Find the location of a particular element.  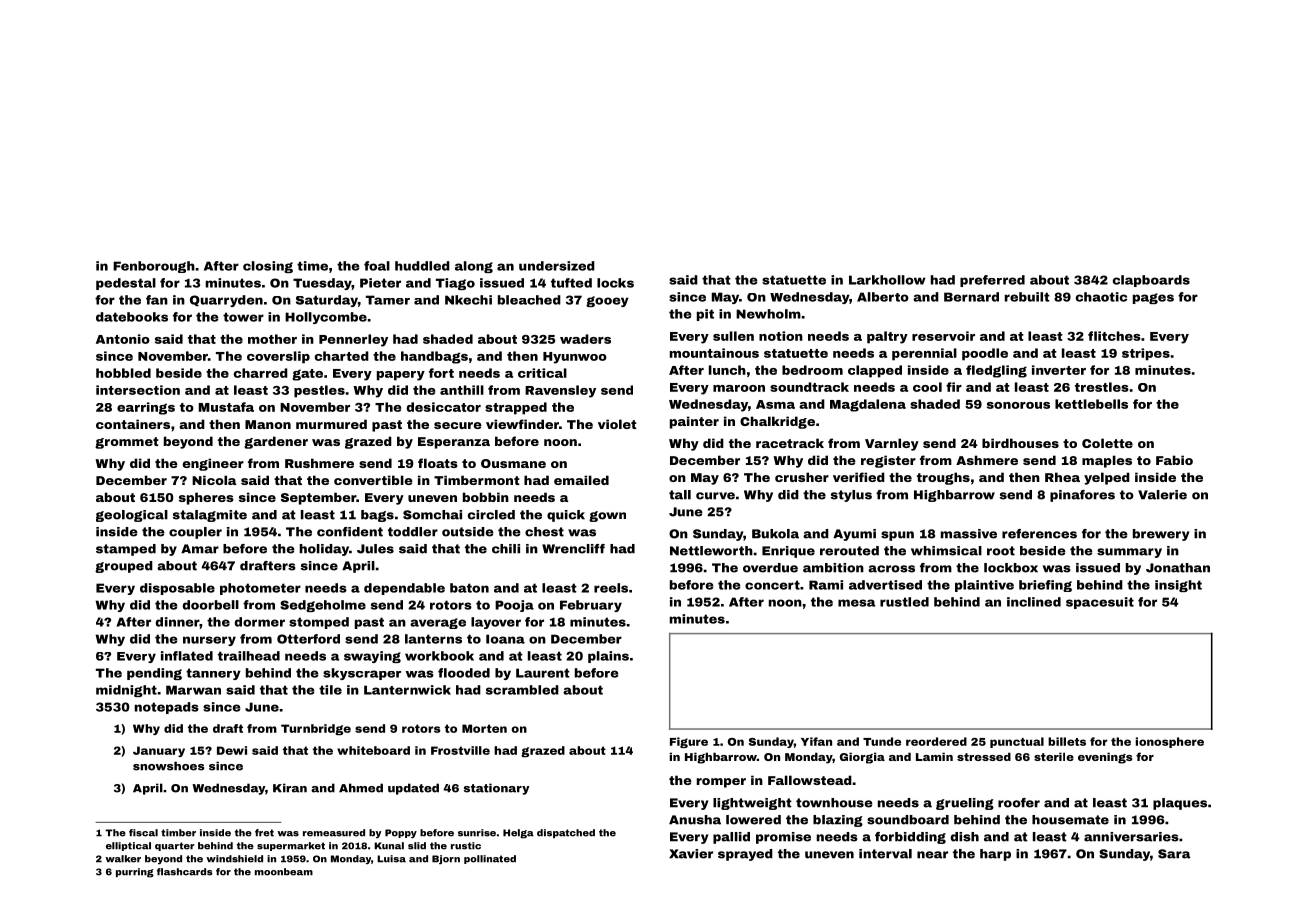

near is located at coordinates (932, 855).
